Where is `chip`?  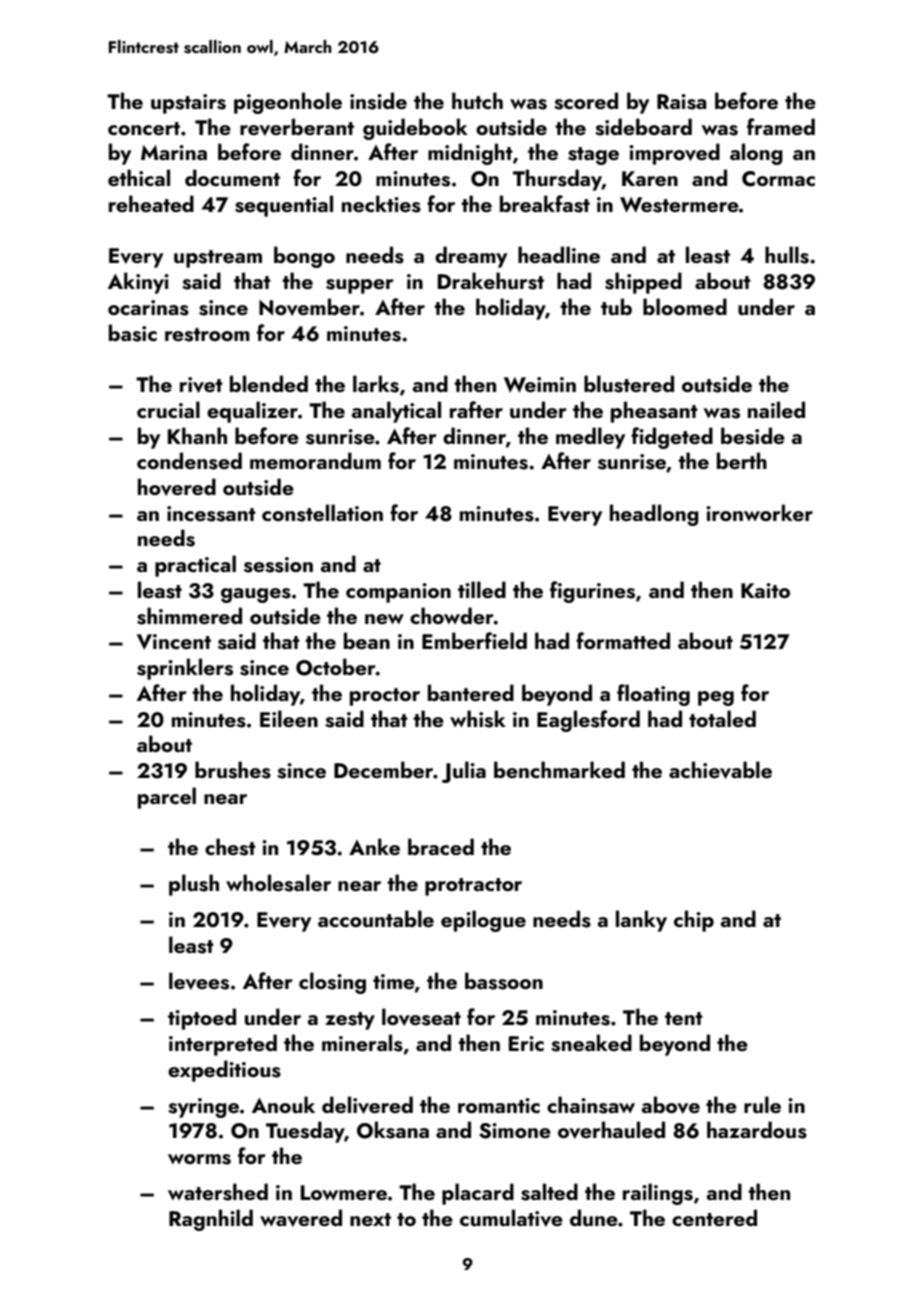 chip is located at coordinates (694, 921).
